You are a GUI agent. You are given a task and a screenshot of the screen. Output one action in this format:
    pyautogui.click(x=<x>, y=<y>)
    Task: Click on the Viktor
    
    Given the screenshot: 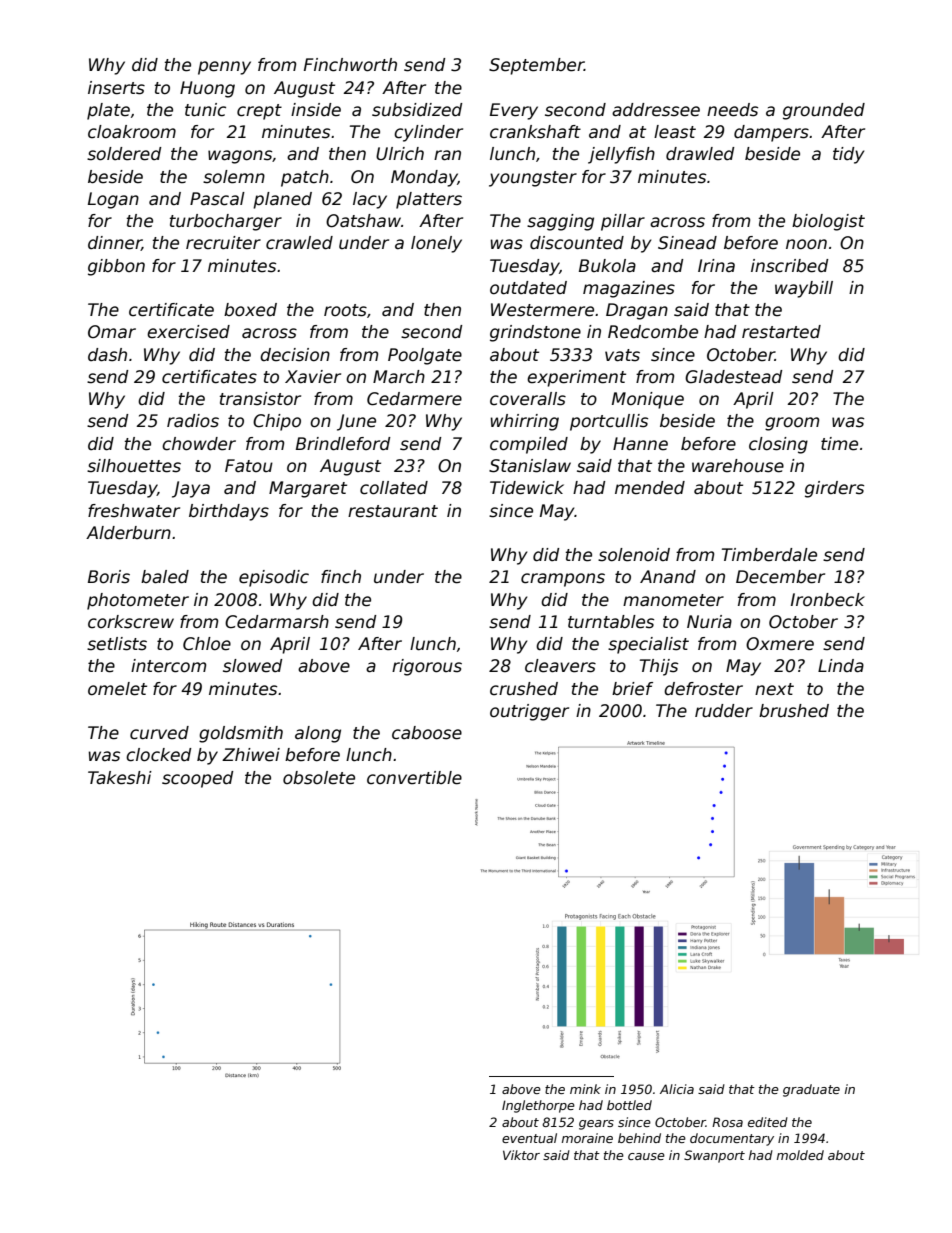 What is the action you would take?
    pyautogui.click(x=521, y=1155)
